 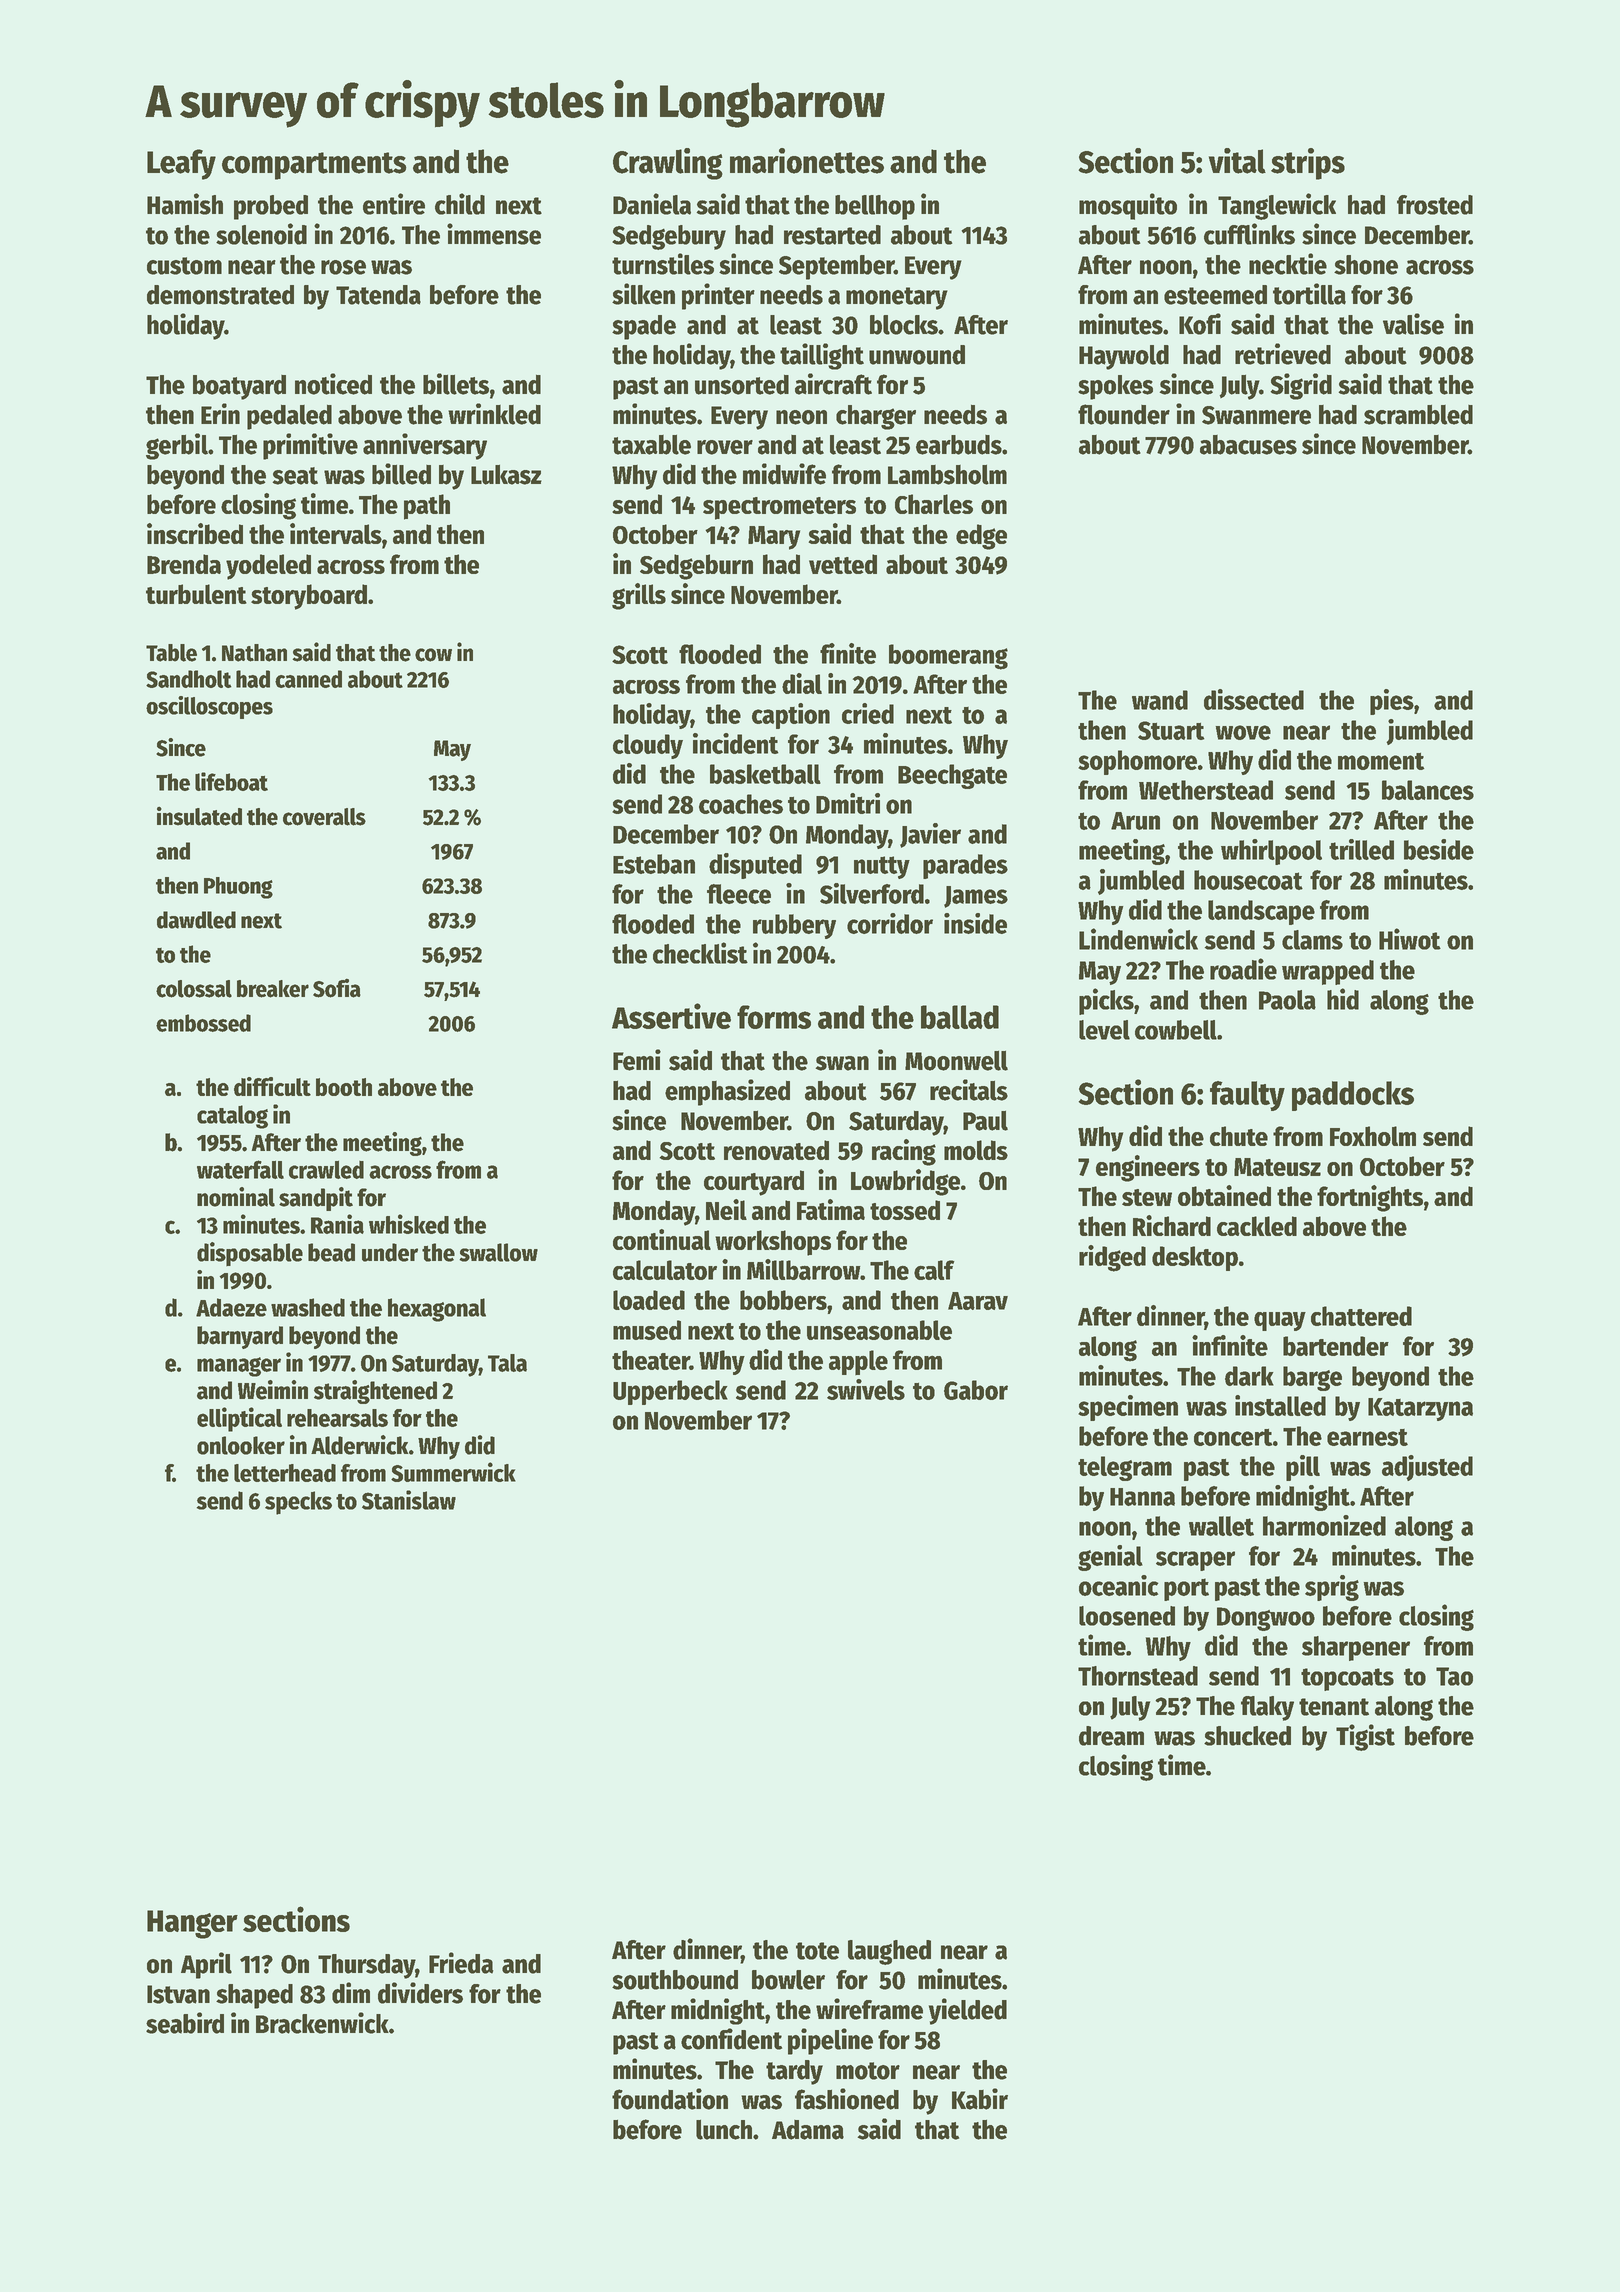 I want to click on barnyard, so click(x=240, y=1337).
